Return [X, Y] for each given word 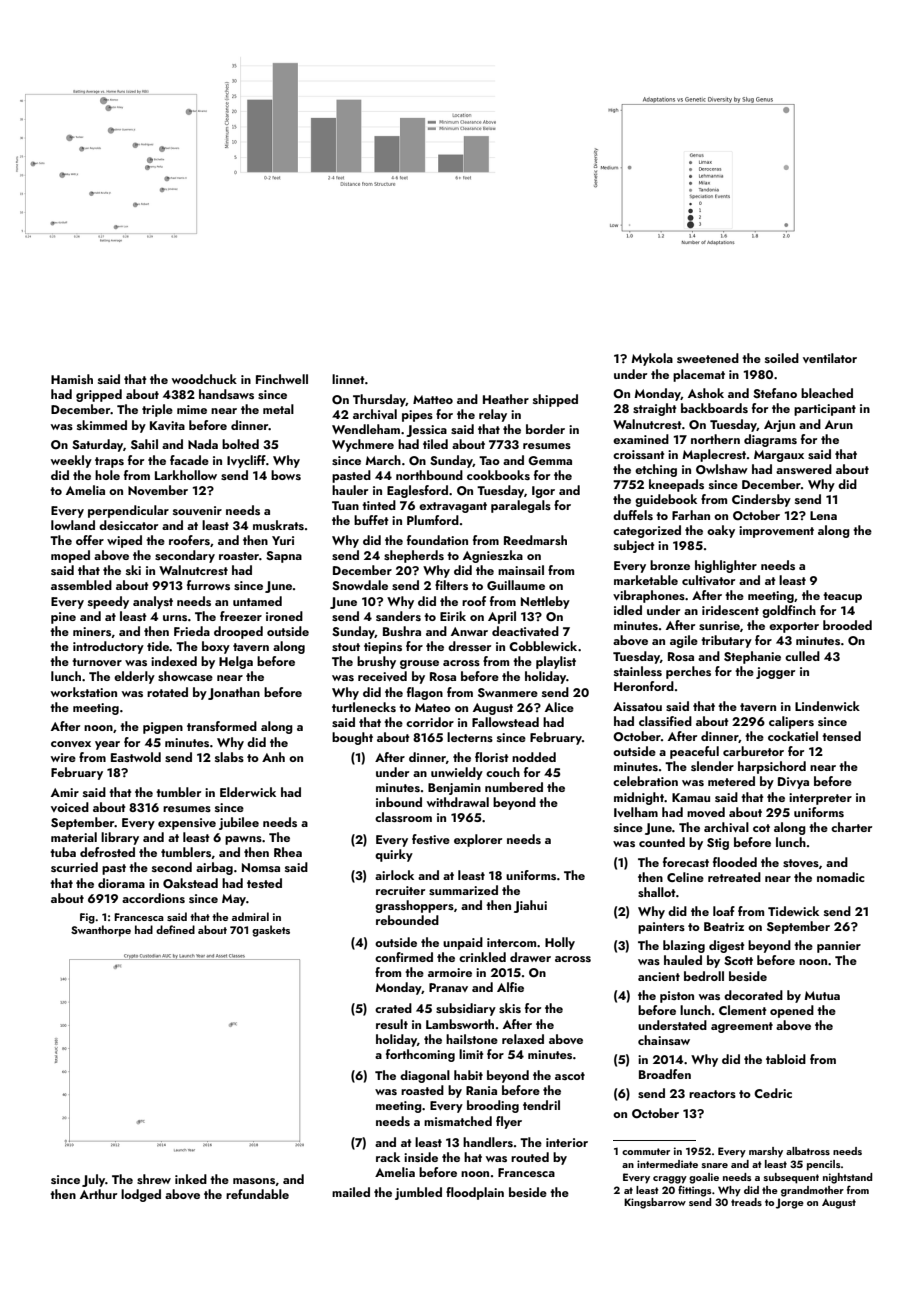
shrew [154, 1179]
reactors [712, 1094]
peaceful [694, 752]
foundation [437, 540]
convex [71, 744]
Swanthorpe [101, 931]
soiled [782, 358]
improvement [776, 532]
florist [492, 757]
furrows [208, 585]
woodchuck [204, 379]
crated [393, 1008]
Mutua [822, 995]
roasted [422, 1090]
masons [254, 1181]
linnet [348, 379]
